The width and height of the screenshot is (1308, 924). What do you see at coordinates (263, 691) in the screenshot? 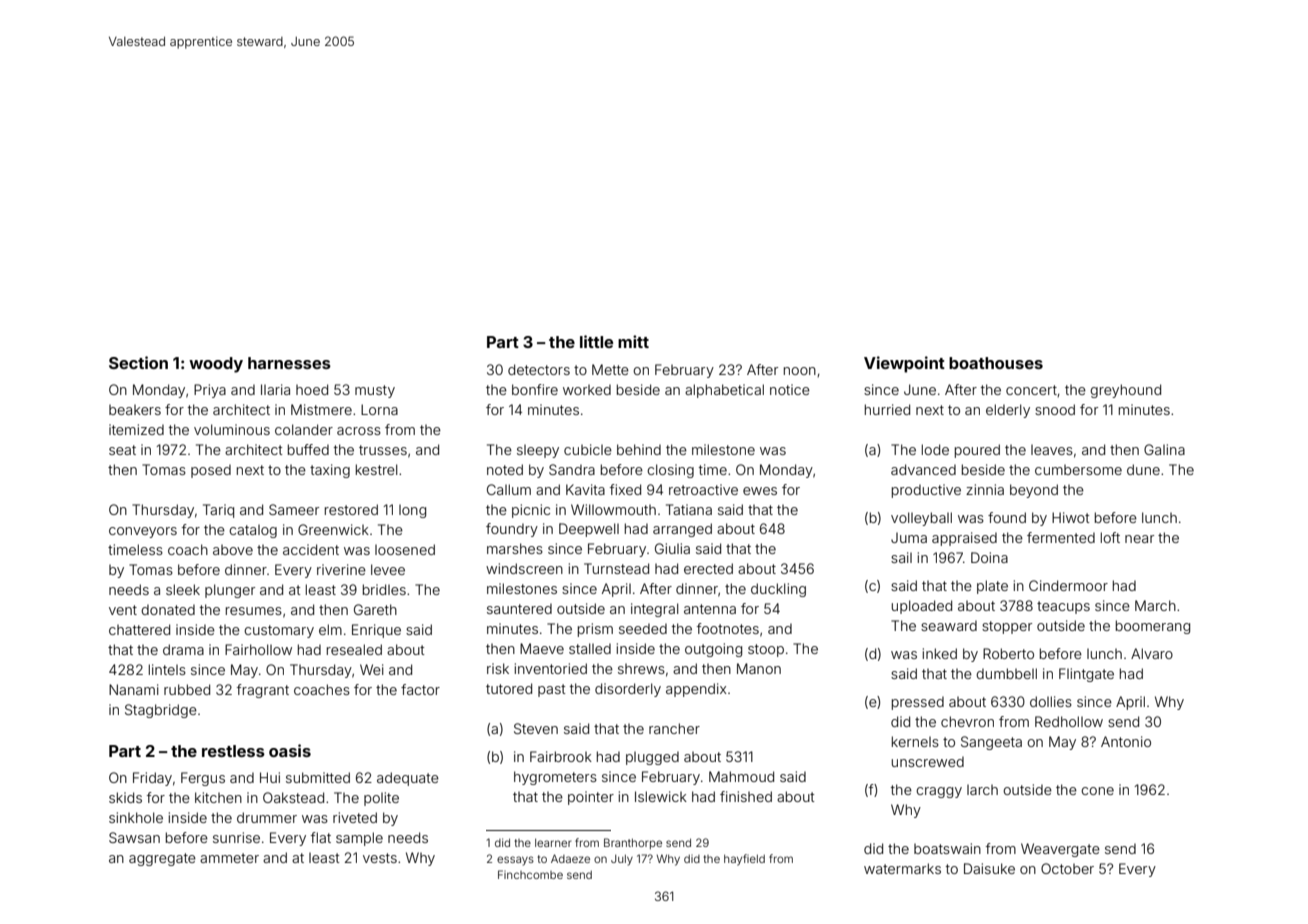
I see `fragrant` at bounding box center [263, 691].
